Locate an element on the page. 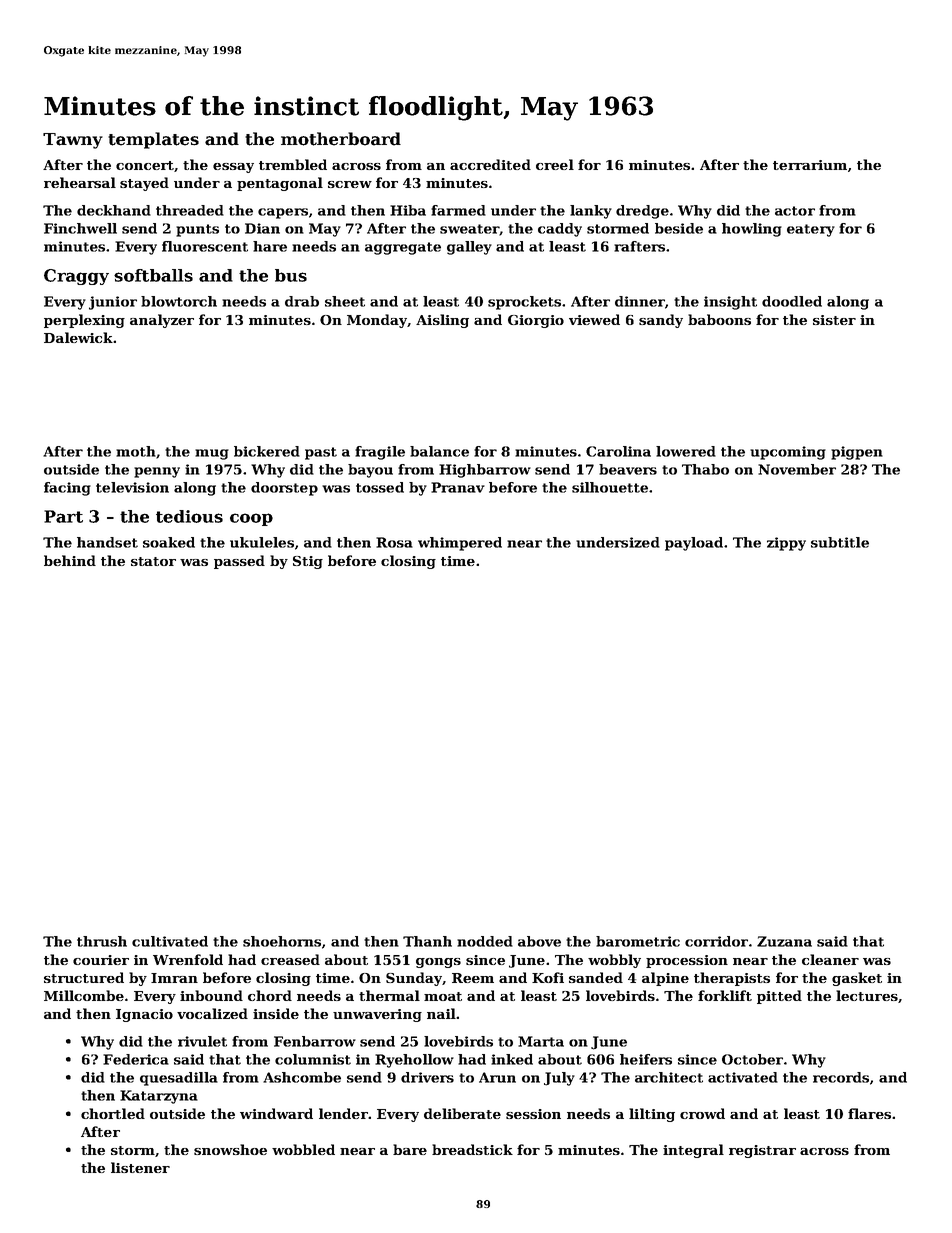 This image has width=952, height=1233. Tawny is located at coordinates (73, 141).
